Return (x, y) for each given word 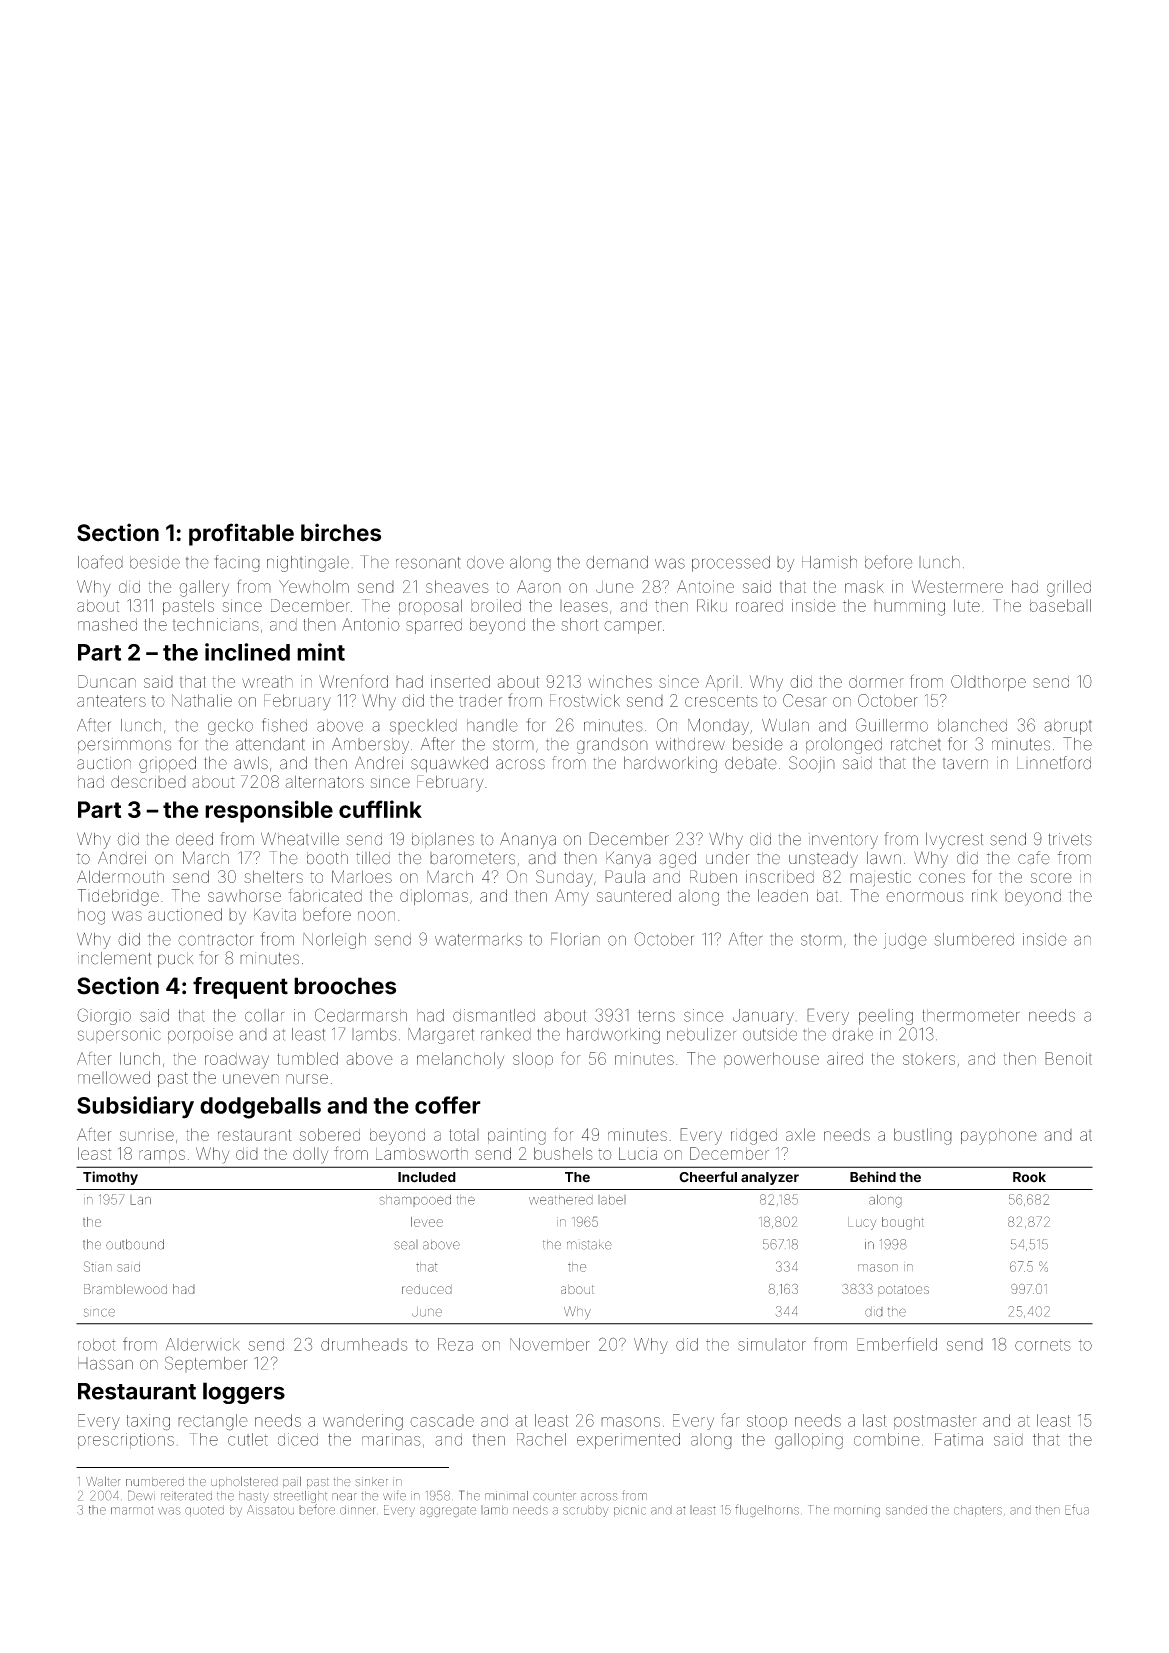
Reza (455, 1344)
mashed (107, 624)
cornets (1043, 1345)
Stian (98, 1266)
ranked (506, 1034)
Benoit (1068, 1058)
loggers (244, 1393)
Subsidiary (135, 1107)
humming (909, 607)
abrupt (1068, 727)
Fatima (959, 1439)
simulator (772, 1344)
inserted (460, 681)
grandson (612, 746)
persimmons (124, 745)
